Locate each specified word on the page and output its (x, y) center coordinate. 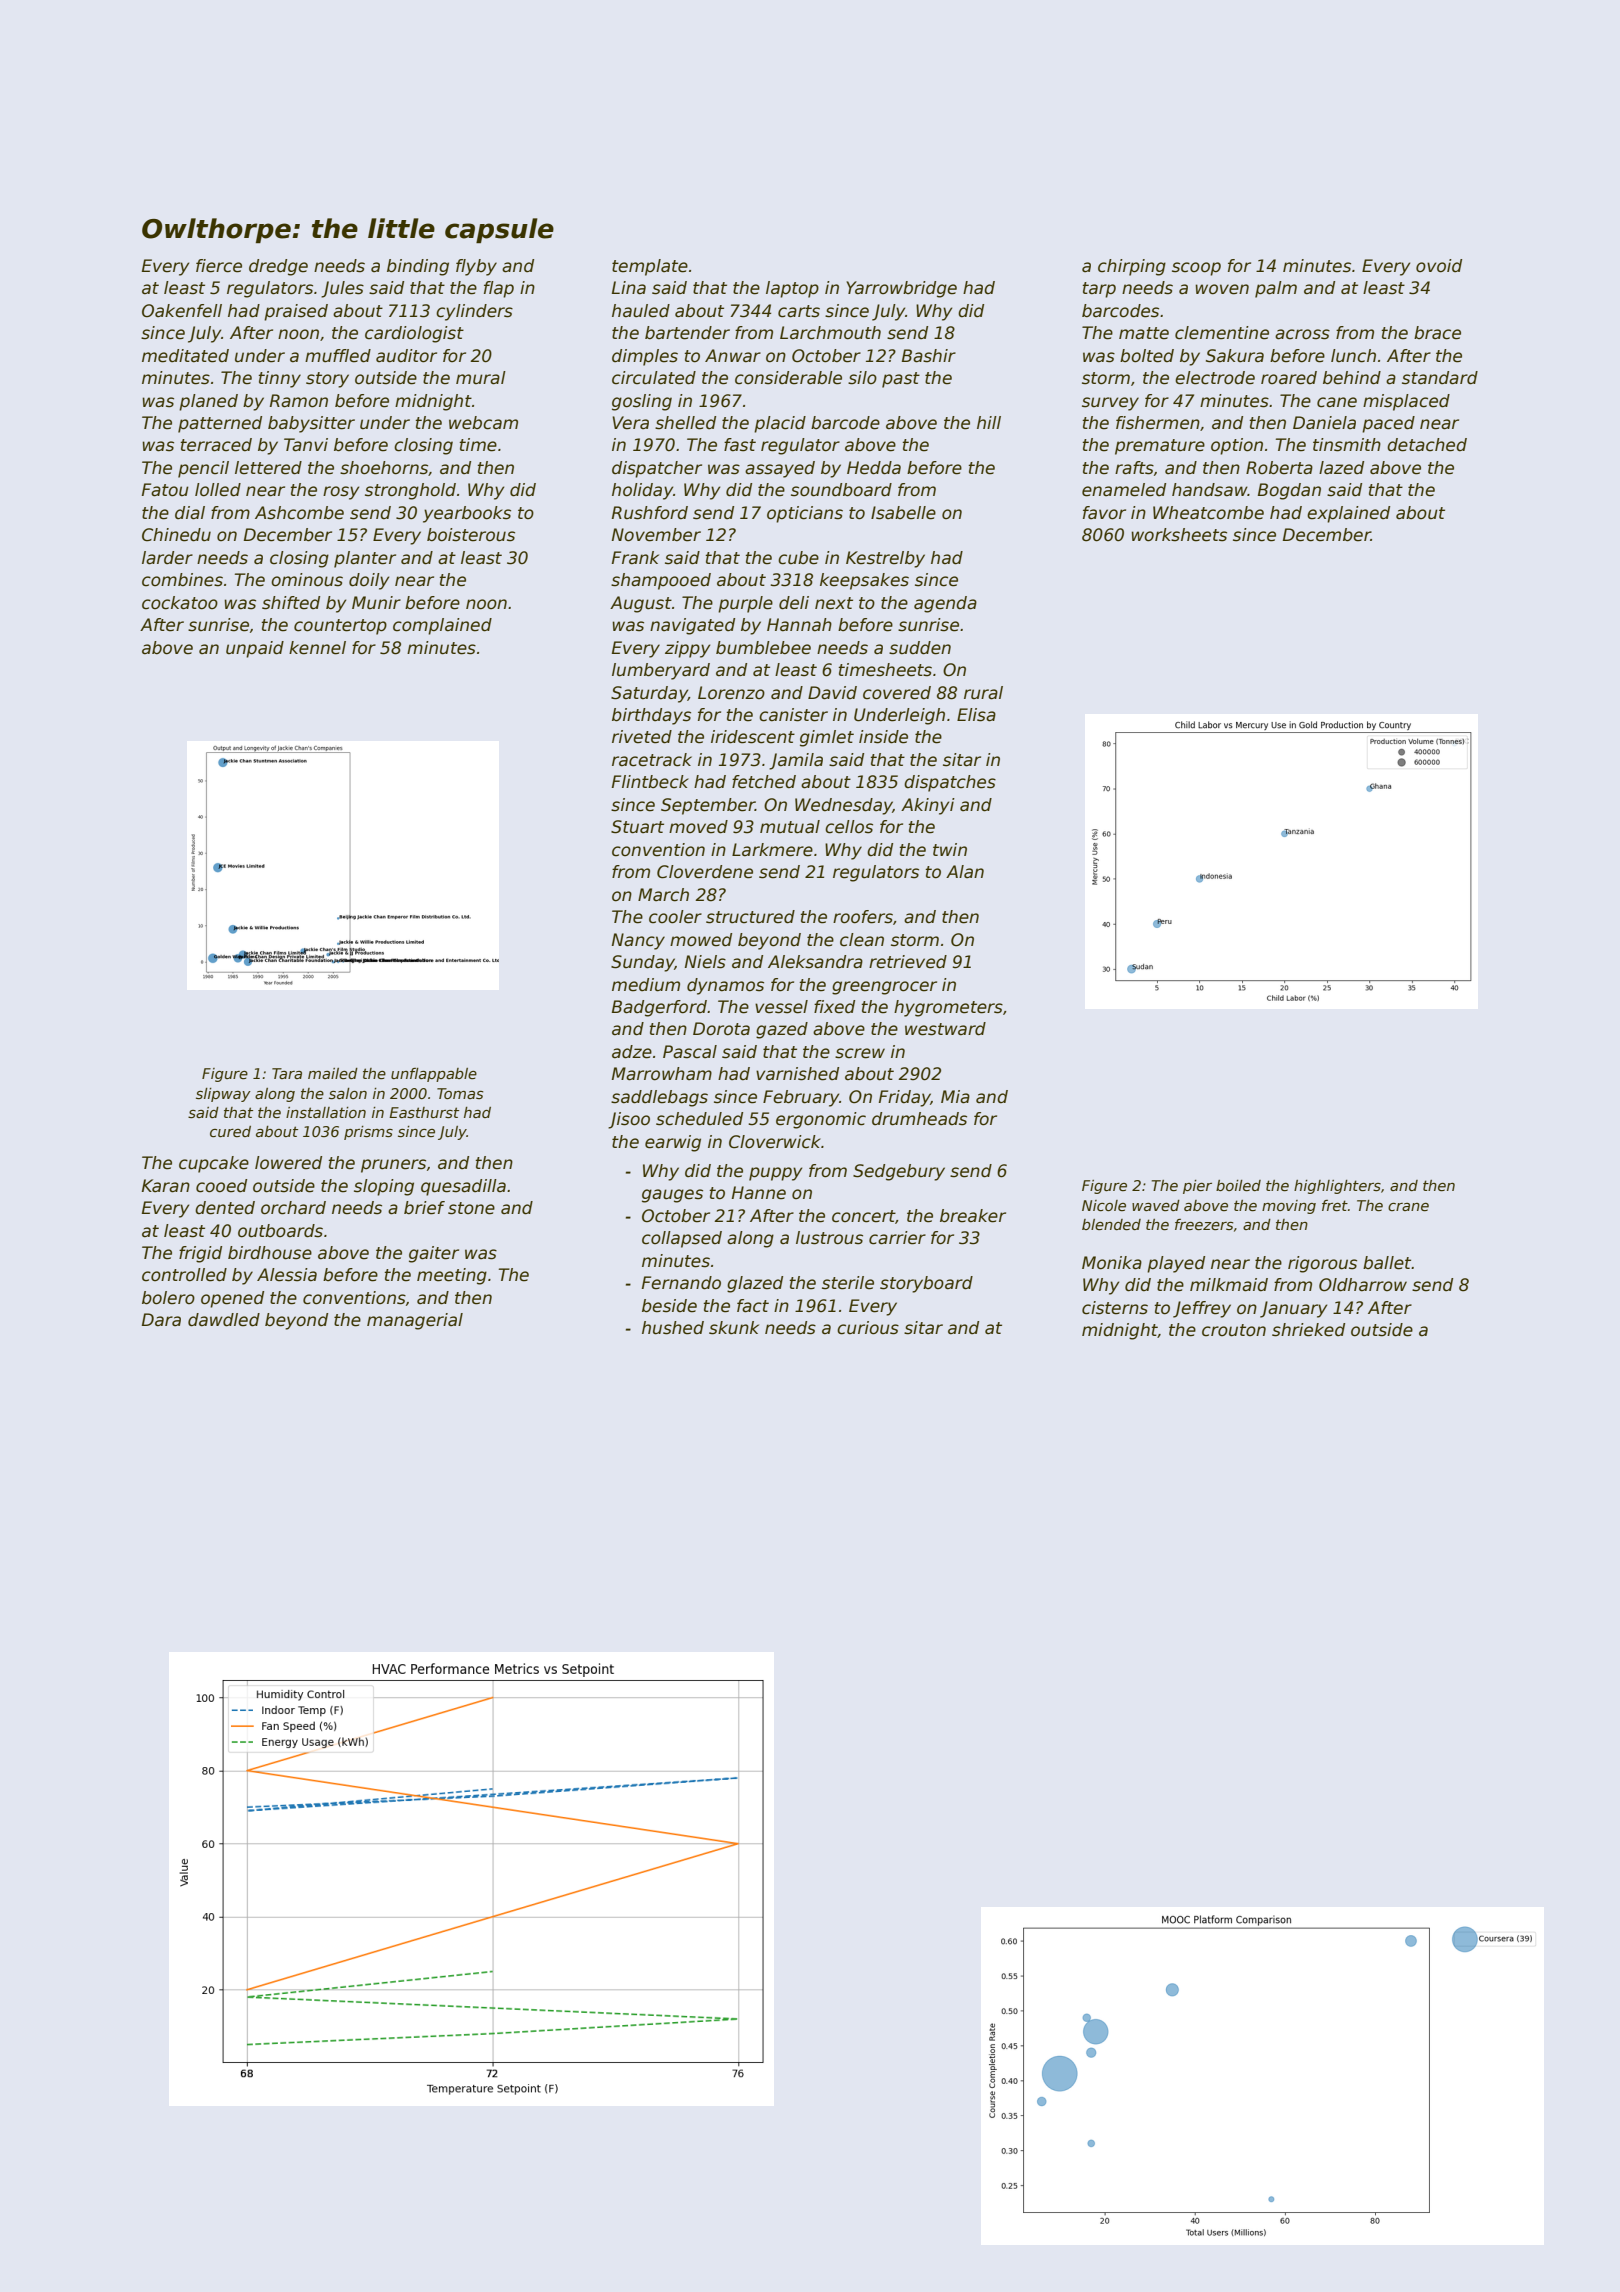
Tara (287, 1073)
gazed (782, 1030)
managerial (415, 1321)
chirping (1132, 267)
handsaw (1210, 490)
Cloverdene (705, 872)
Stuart (637, 827)
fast (740, 445)
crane (1408, 1207)
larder (167, 558)
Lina (629, 288)
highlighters (1337, 1187)
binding (418, 267)
